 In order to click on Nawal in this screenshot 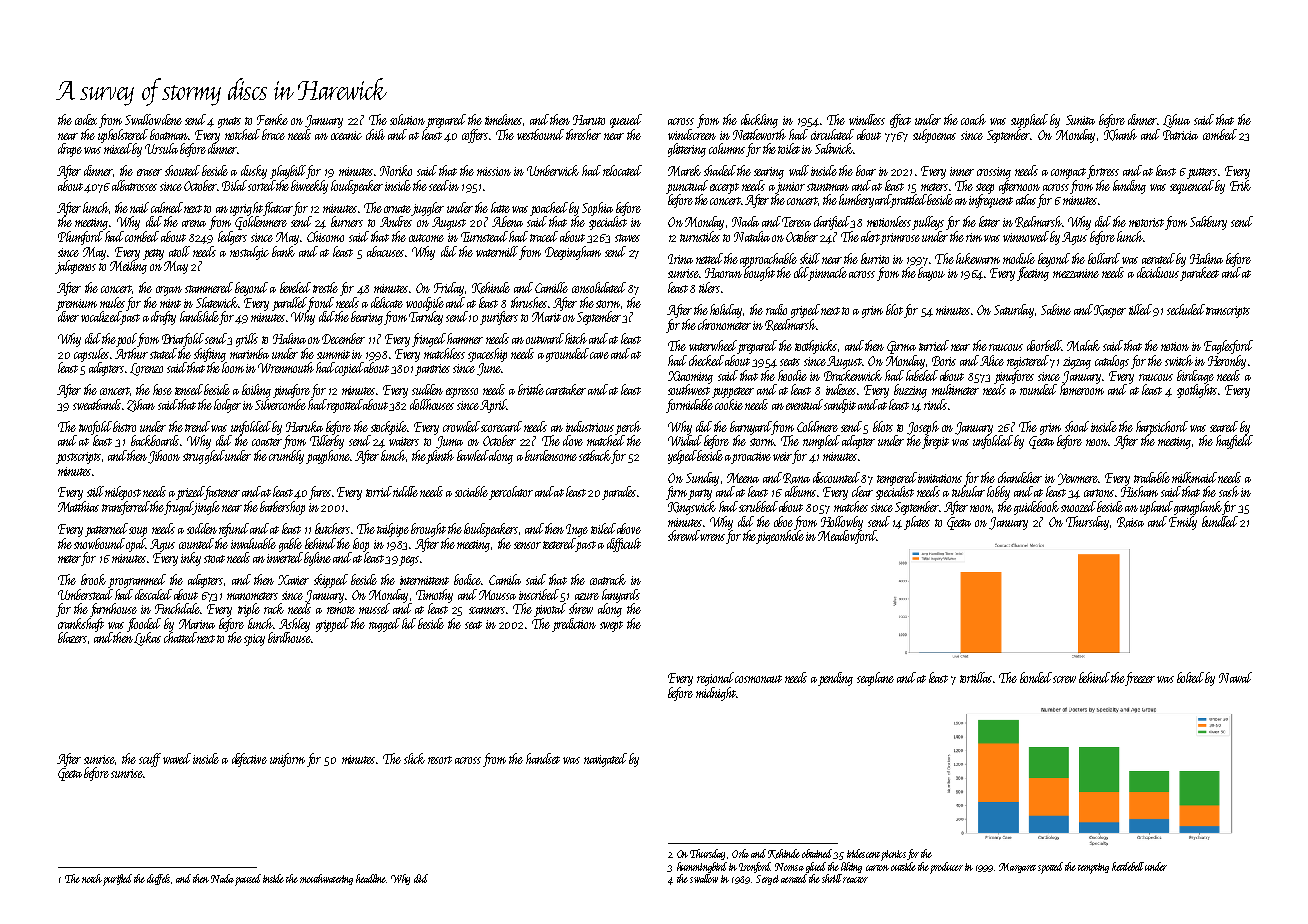, I will do `click(1235, 677)`.
